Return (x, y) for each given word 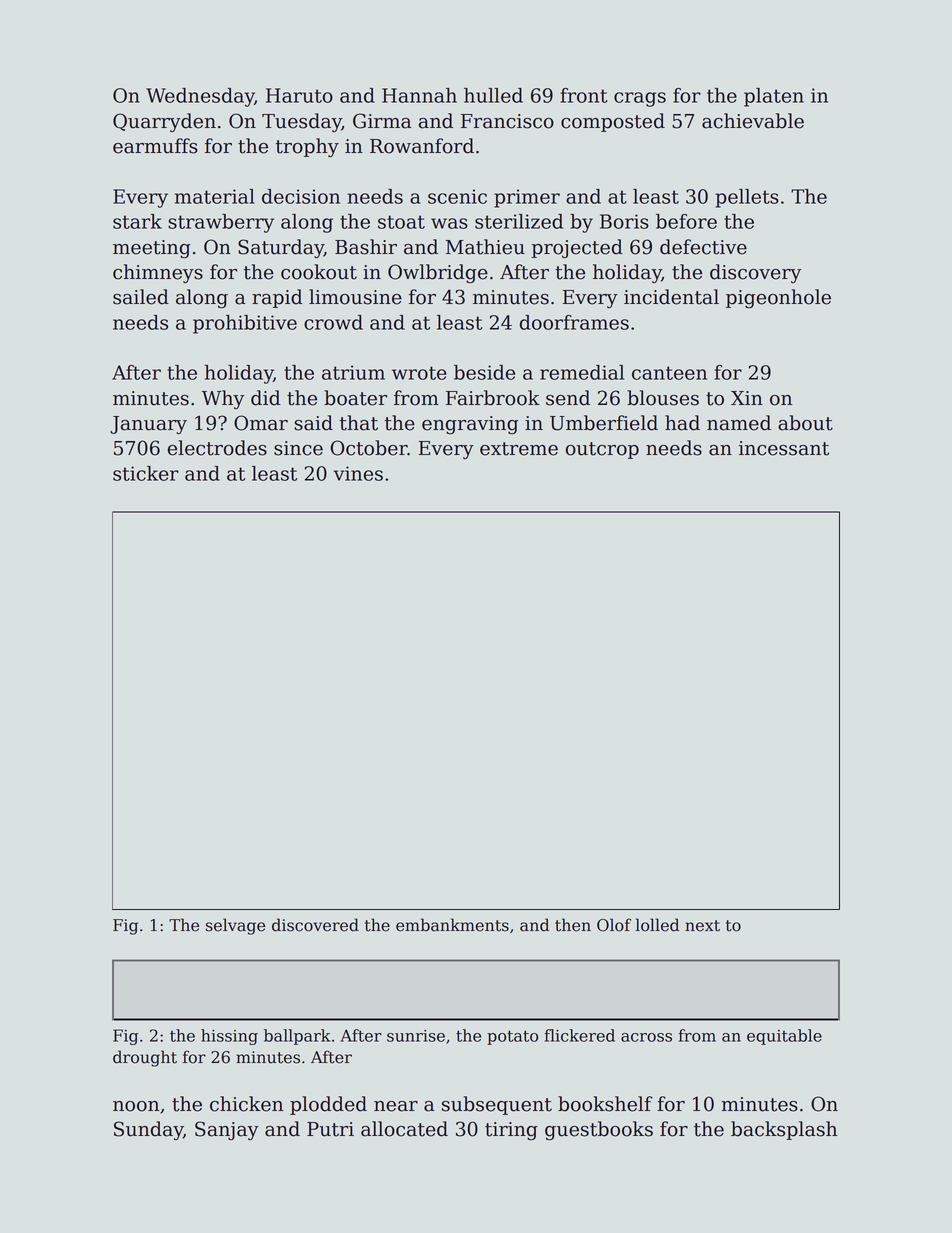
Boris (624, 221)
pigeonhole (778, 299)
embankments (452, 925)
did (266, 398)
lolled (657, 925)
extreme (519, 449)
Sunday (148, 1130)
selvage (235, 926)
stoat (401, 222)
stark (137, 221)
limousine (355, 297)
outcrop (602, 450)
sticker (146, 473)
